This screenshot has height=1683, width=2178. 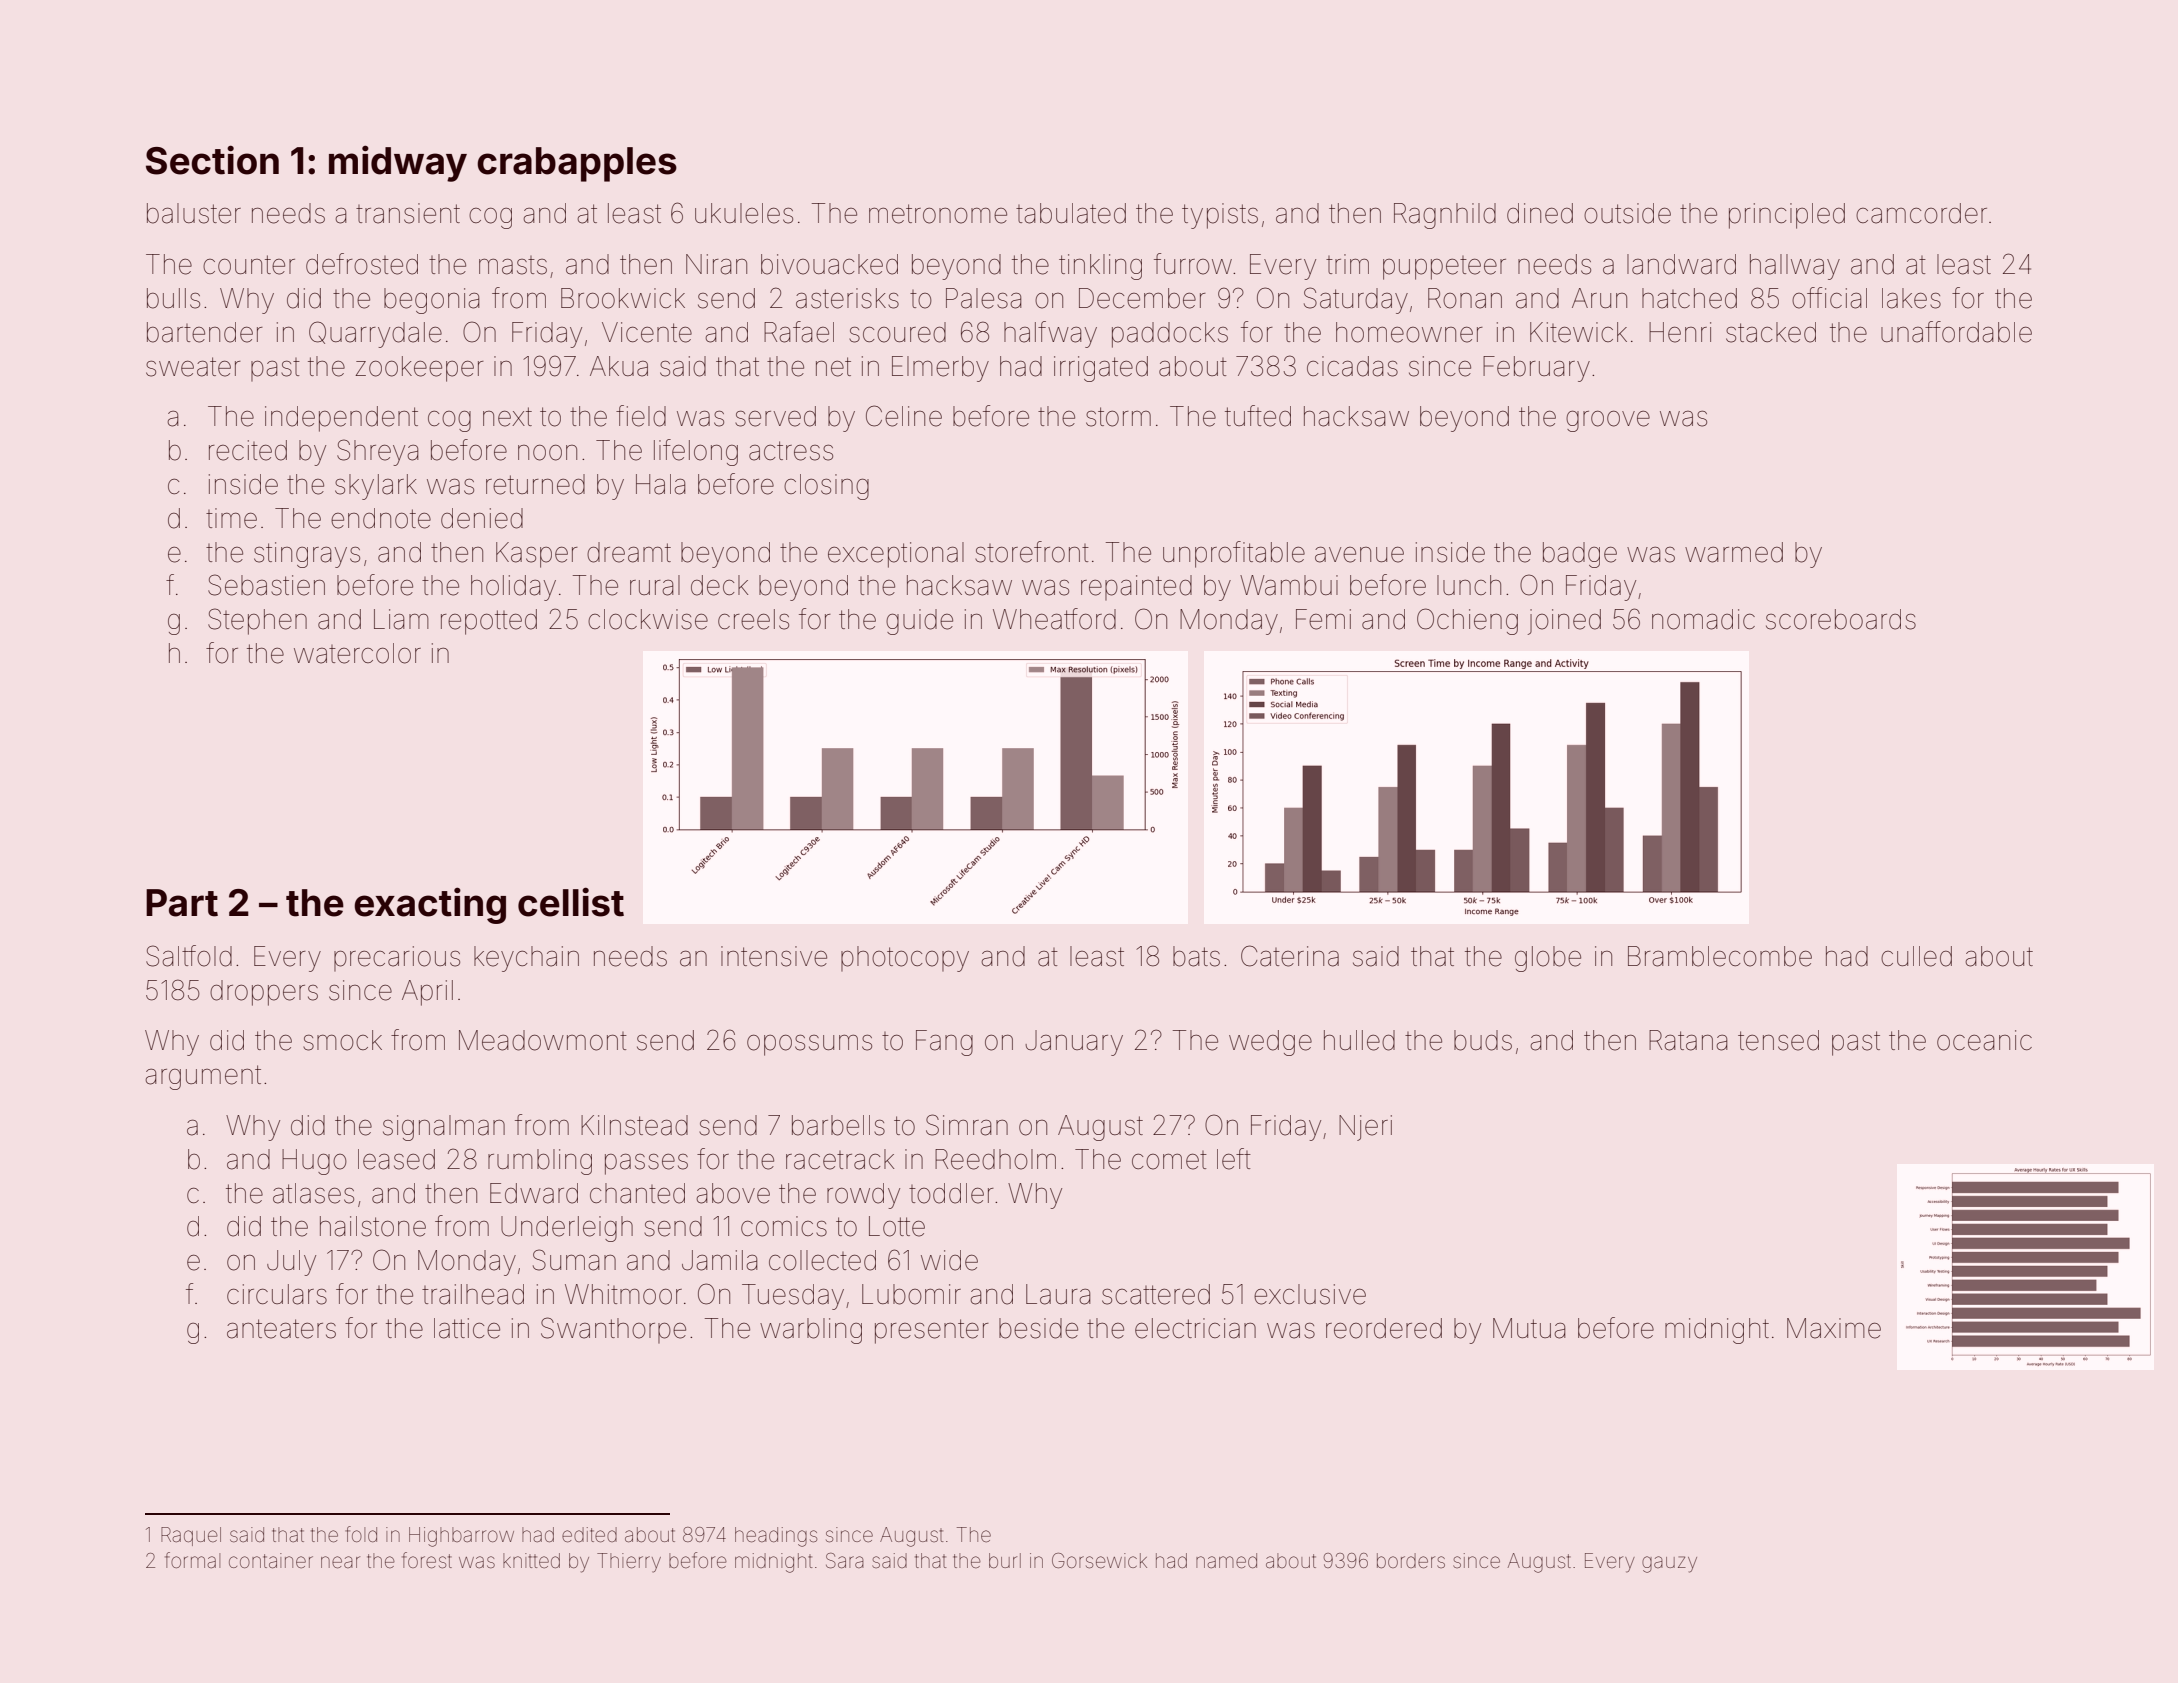 What do you see at coordinates (1921, 213) in the screenshot?
I see `camcorder` at bounding box center [1921, 213].
